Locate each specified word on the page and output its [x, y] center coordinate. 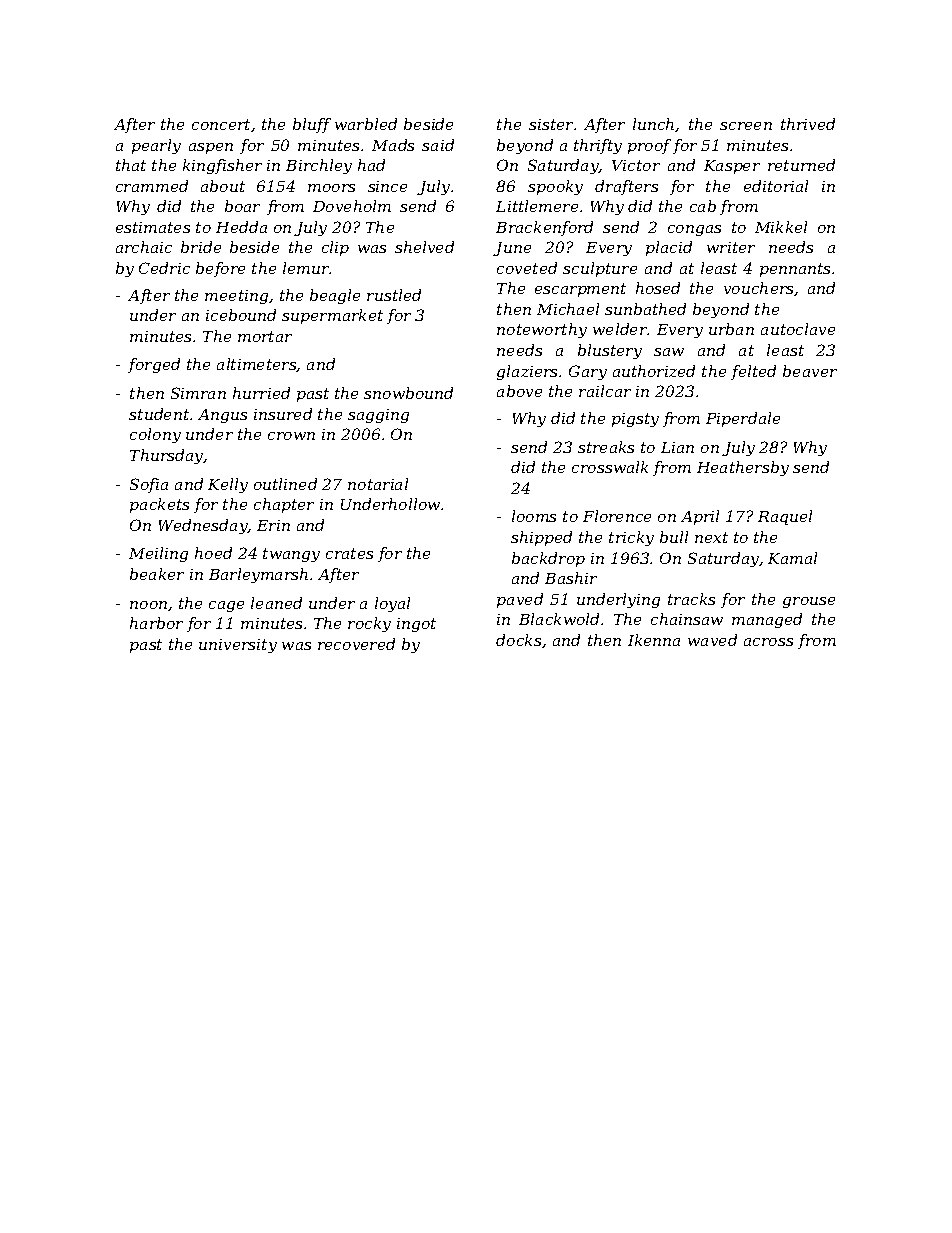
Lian [677, 447]
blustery [610, 351]
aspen [211, 148]
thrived [808, 124]
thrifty [598, 146]
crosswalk [610, 467]
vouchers [759, 289]
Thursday [167, 456]
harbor [156, 623]
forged [154, 365]
